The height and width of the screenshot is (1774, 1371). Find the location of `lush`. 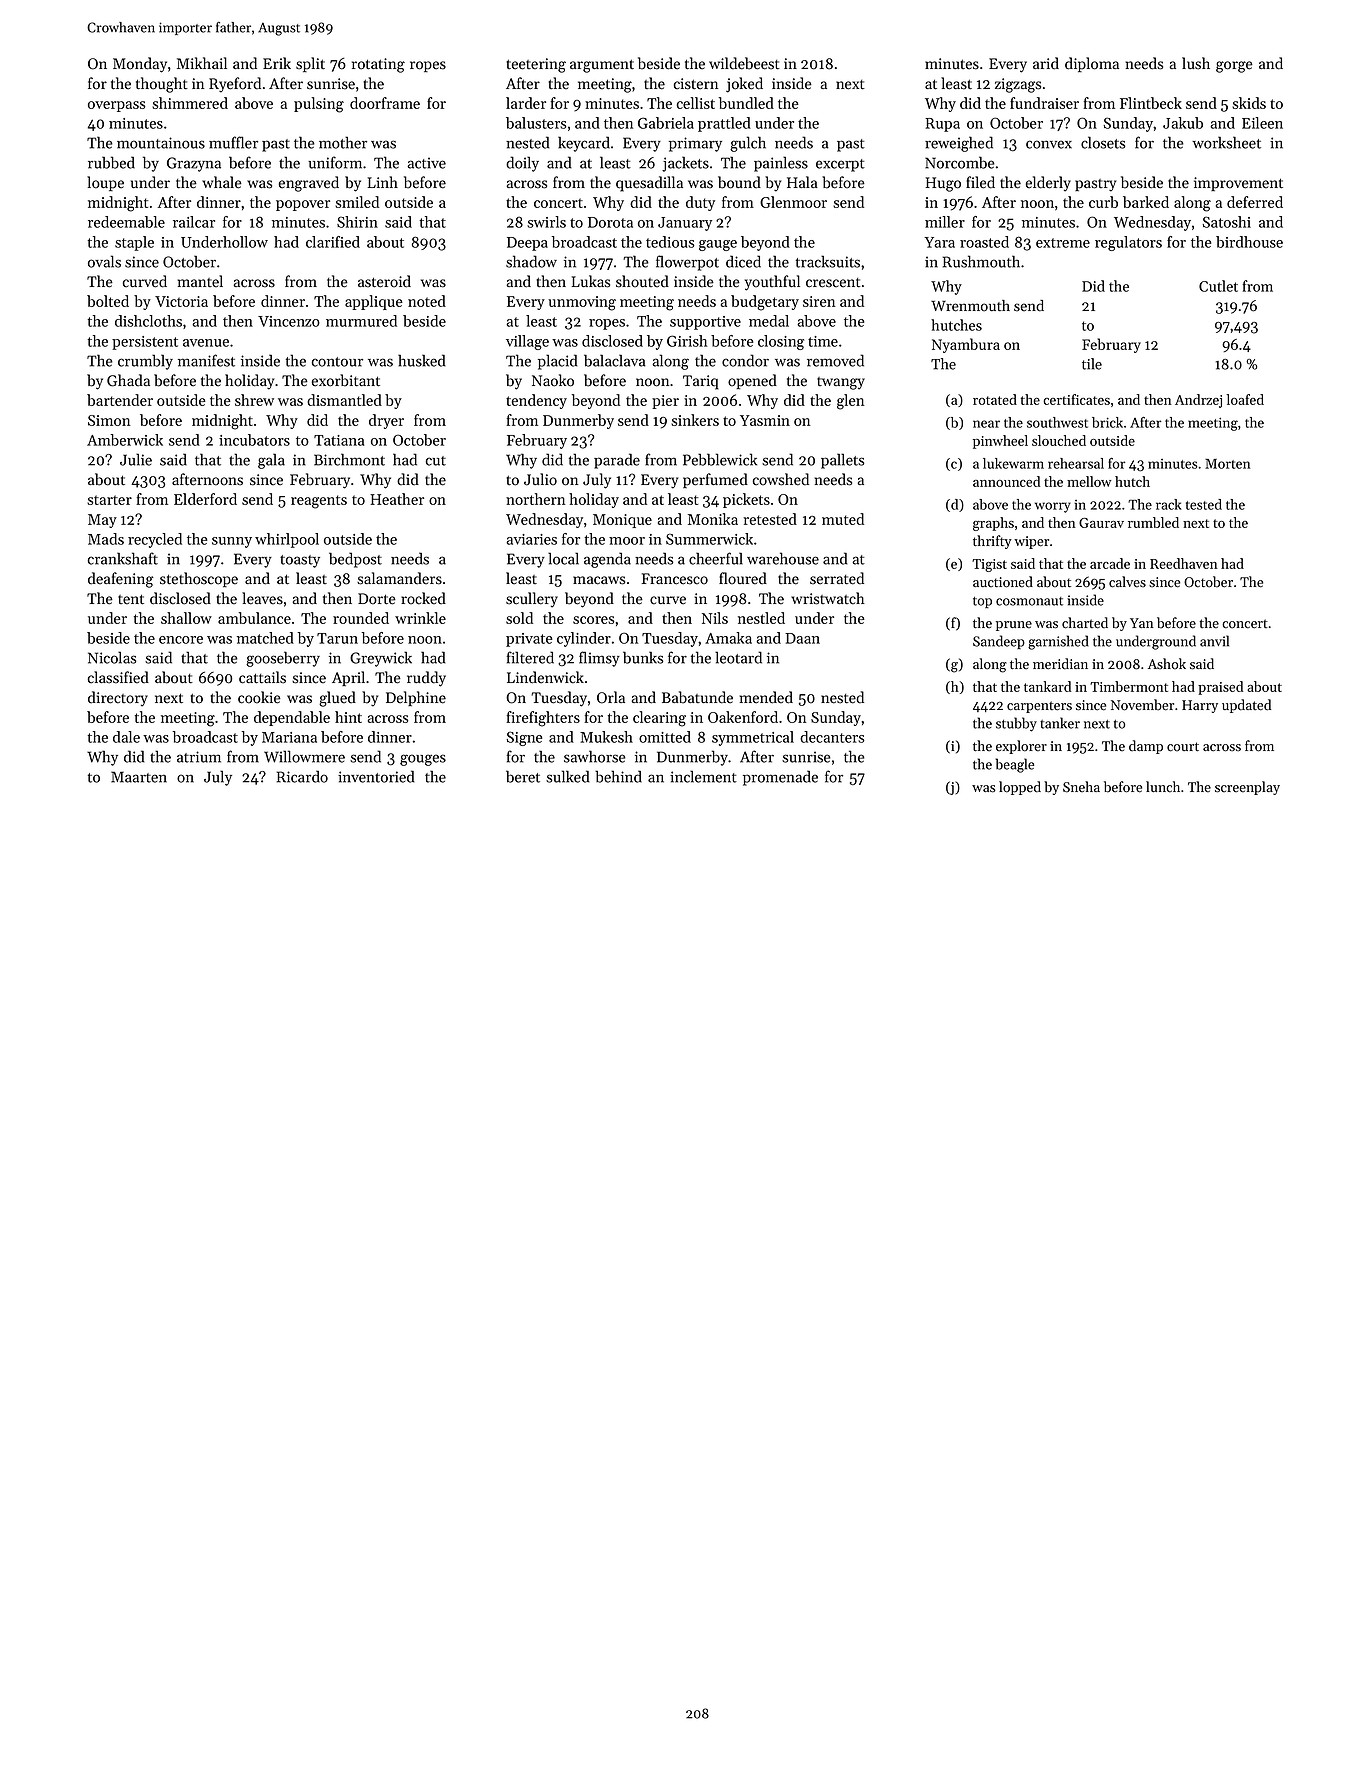

lush is located at coordinates (1196, 63).
